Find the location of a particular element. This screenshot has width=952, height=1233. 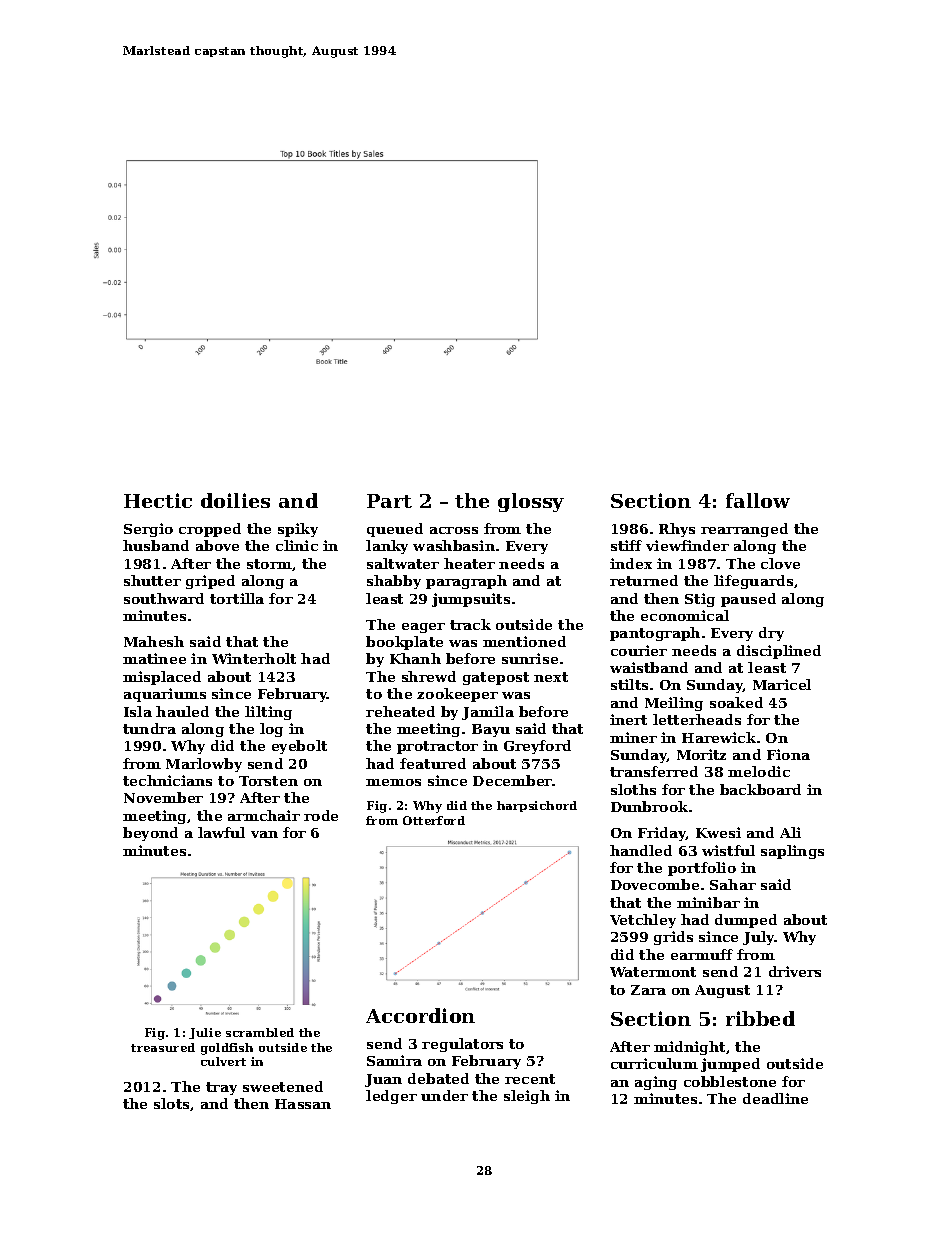

regulators is located at coordinates (462, 1045).
